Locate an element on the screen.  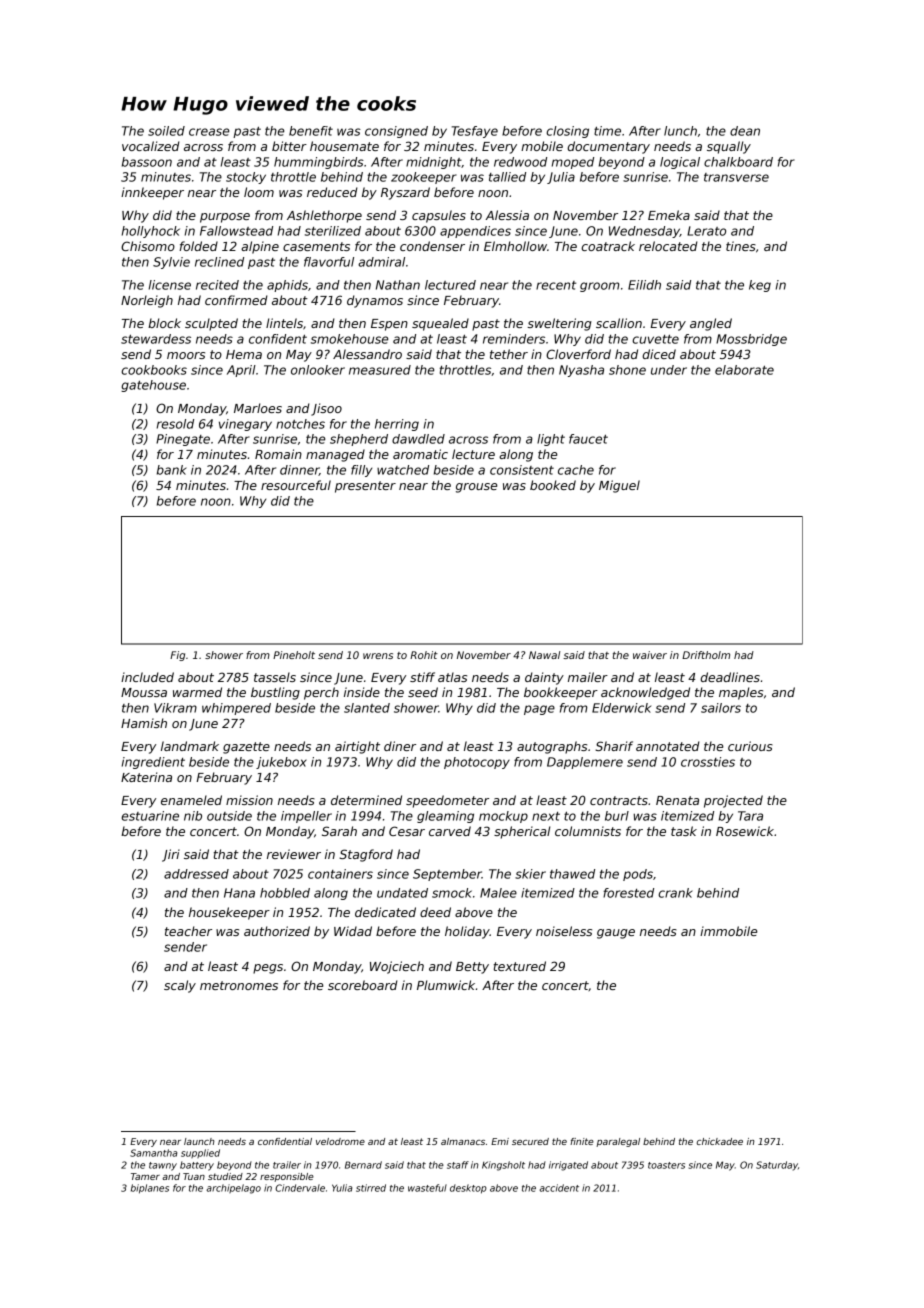
deadlines is located at coordinates (730, 677).
